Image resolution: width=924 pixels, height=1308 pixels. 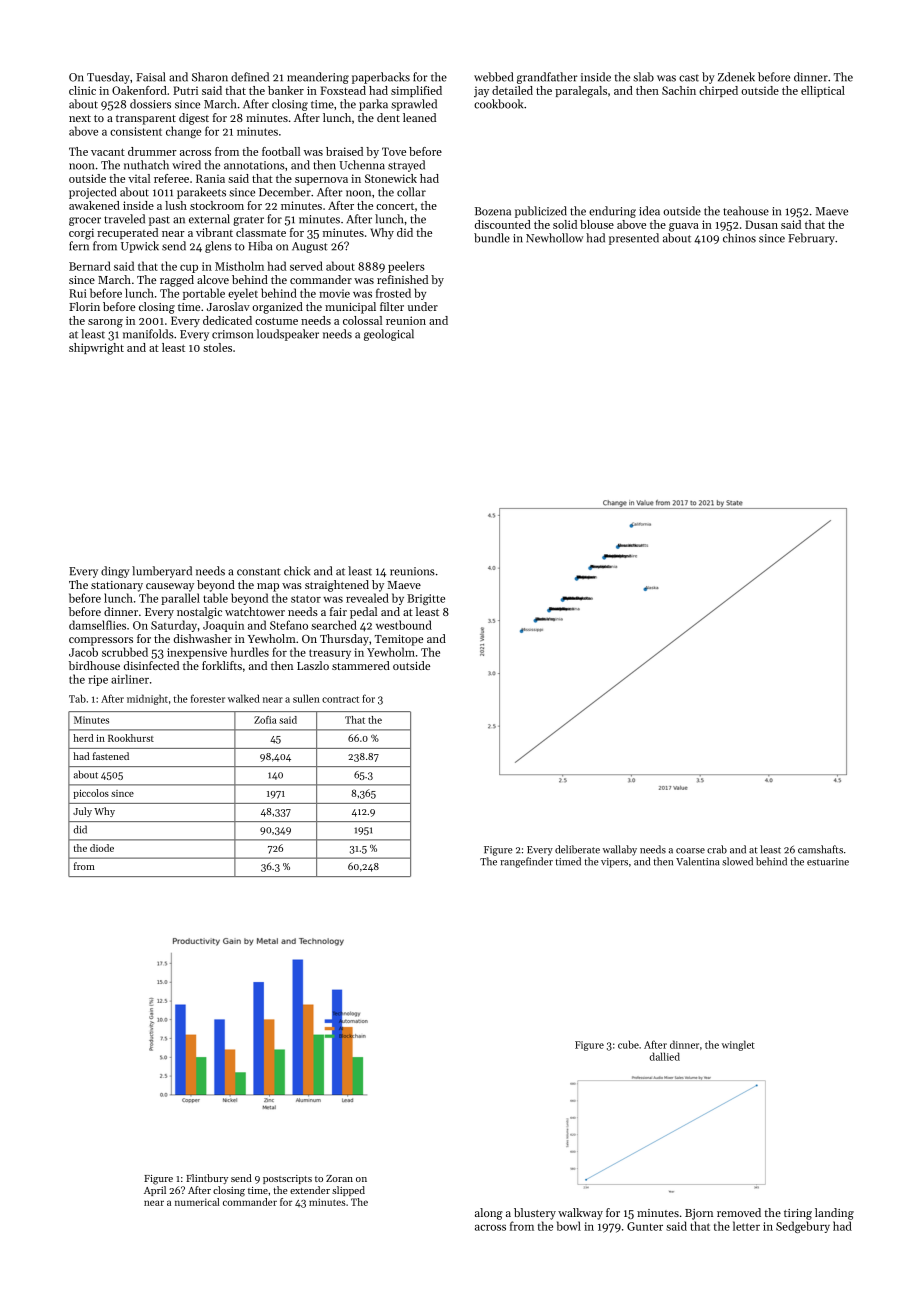 What do you see at coordinates (798, 1214) in the screenshot?
I see `tiring` at bounding box center [798, 1214].
